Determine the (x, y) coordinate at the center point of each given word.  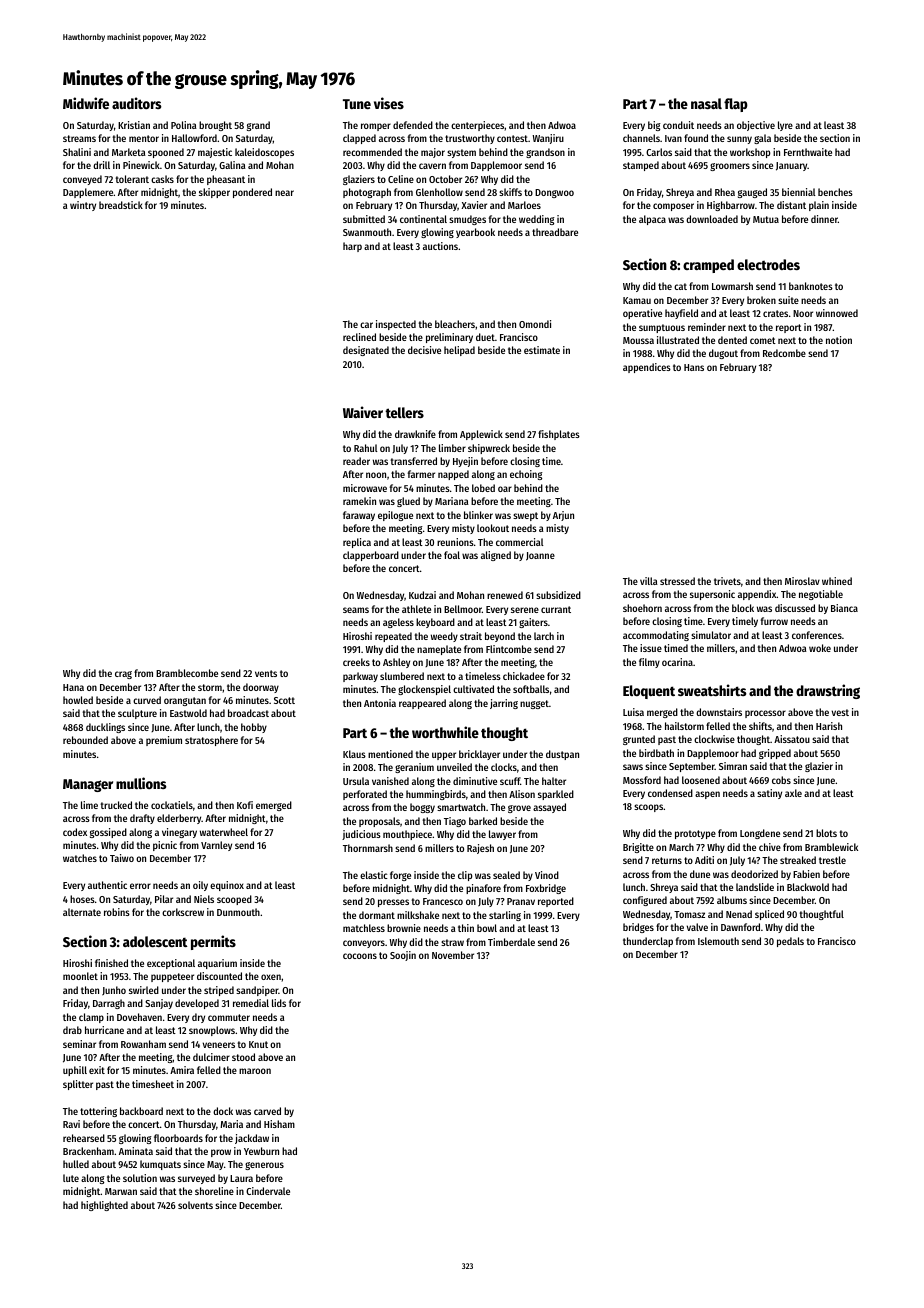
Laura (241, 1178)
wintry (83, 206)
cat (680, 286)
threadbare (555, 232)
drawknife (415, 434)
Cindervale (268, 1191)
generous (264, 1166)
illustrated (678, 340)
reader (356, 461)
